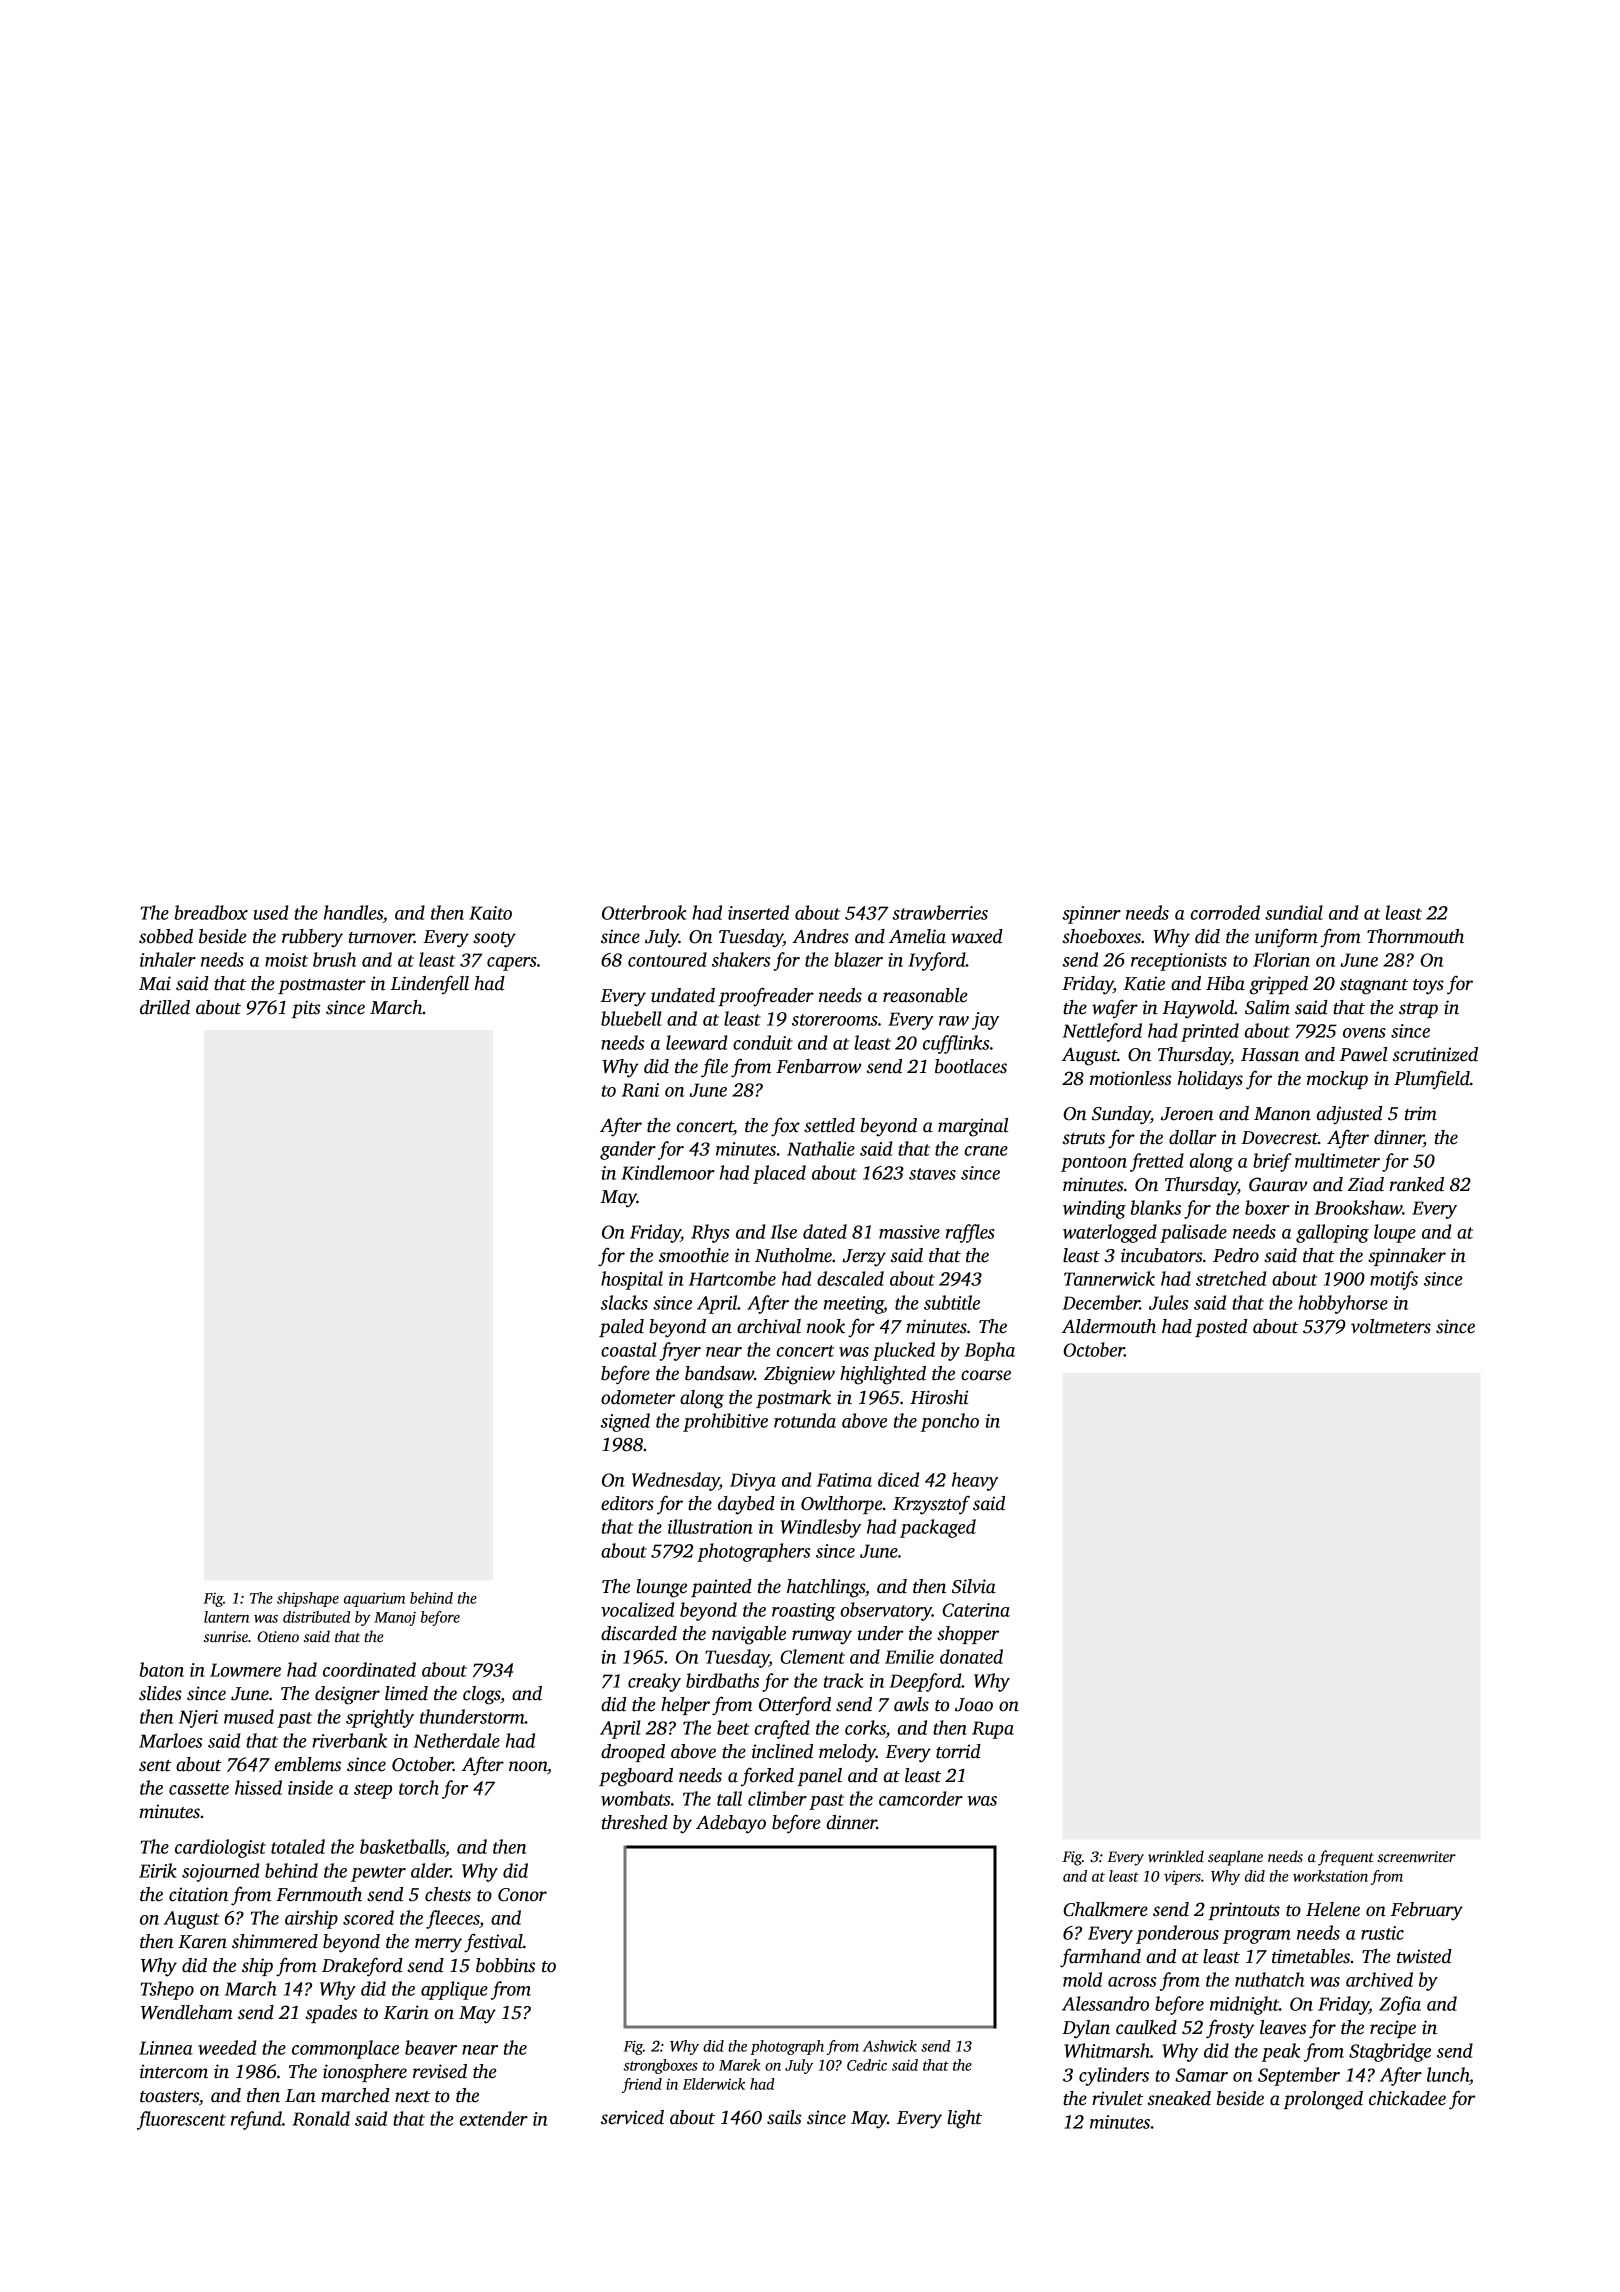  What do you see at coordinates (976, 1610) in the screenshot?
I see `Caterina` at bounding box center [976, 1610].
